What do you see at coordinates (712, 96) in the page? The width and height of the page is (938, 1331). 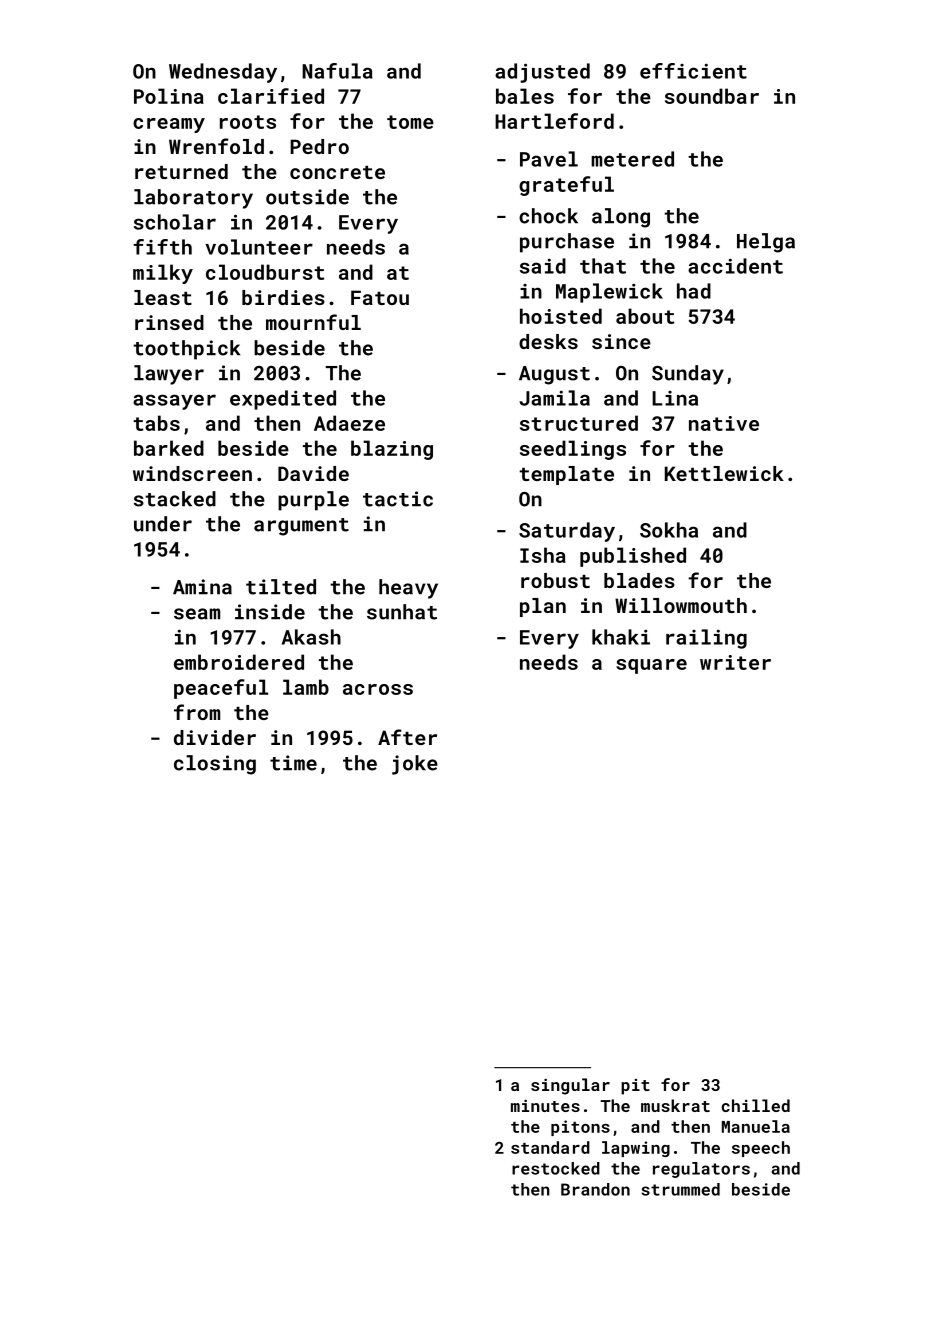 I see `soundbar` at bounding box center [712, 96].
